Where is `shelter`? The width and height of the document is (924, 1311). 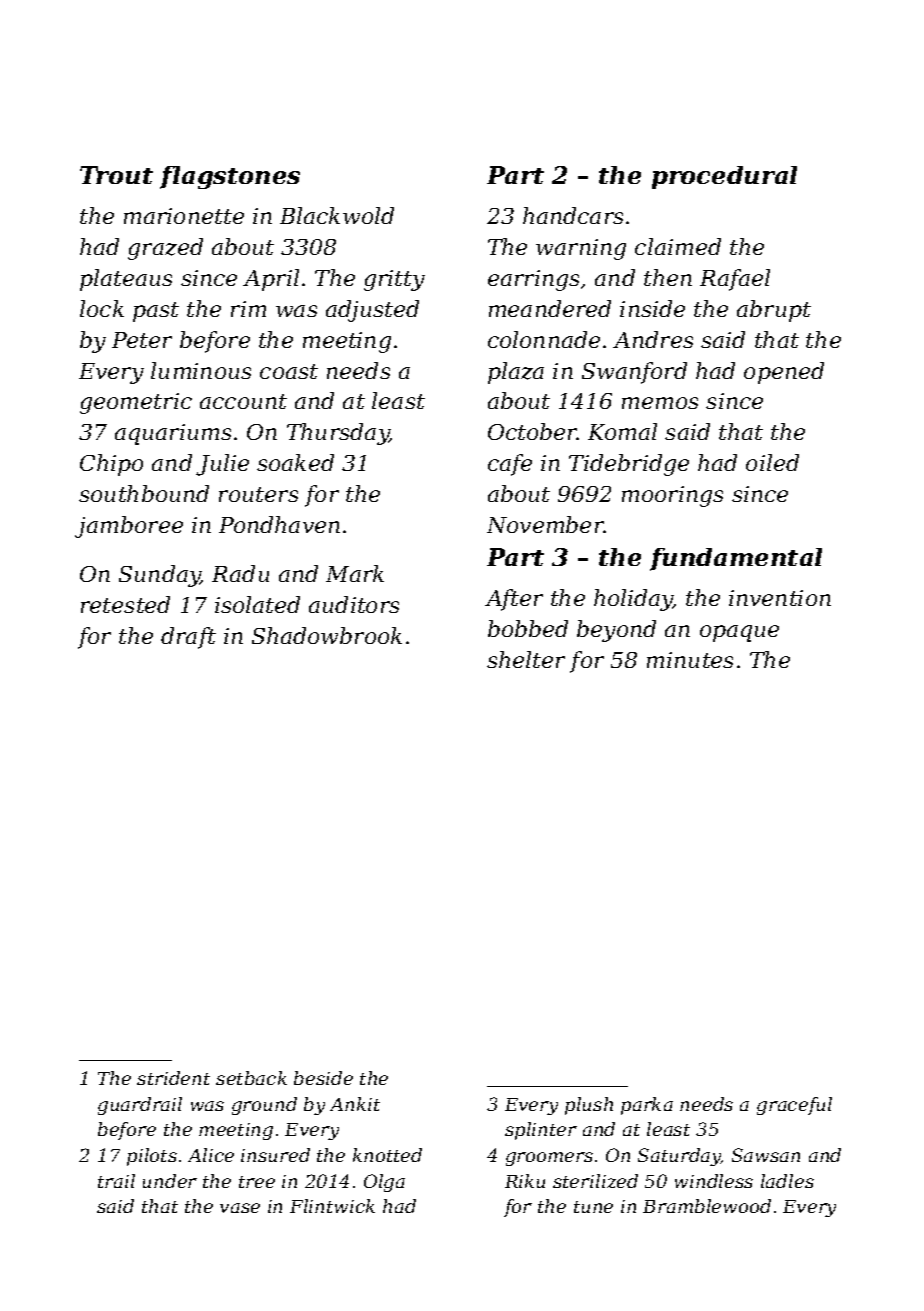 shelter is located at coordinates (526, 659).
